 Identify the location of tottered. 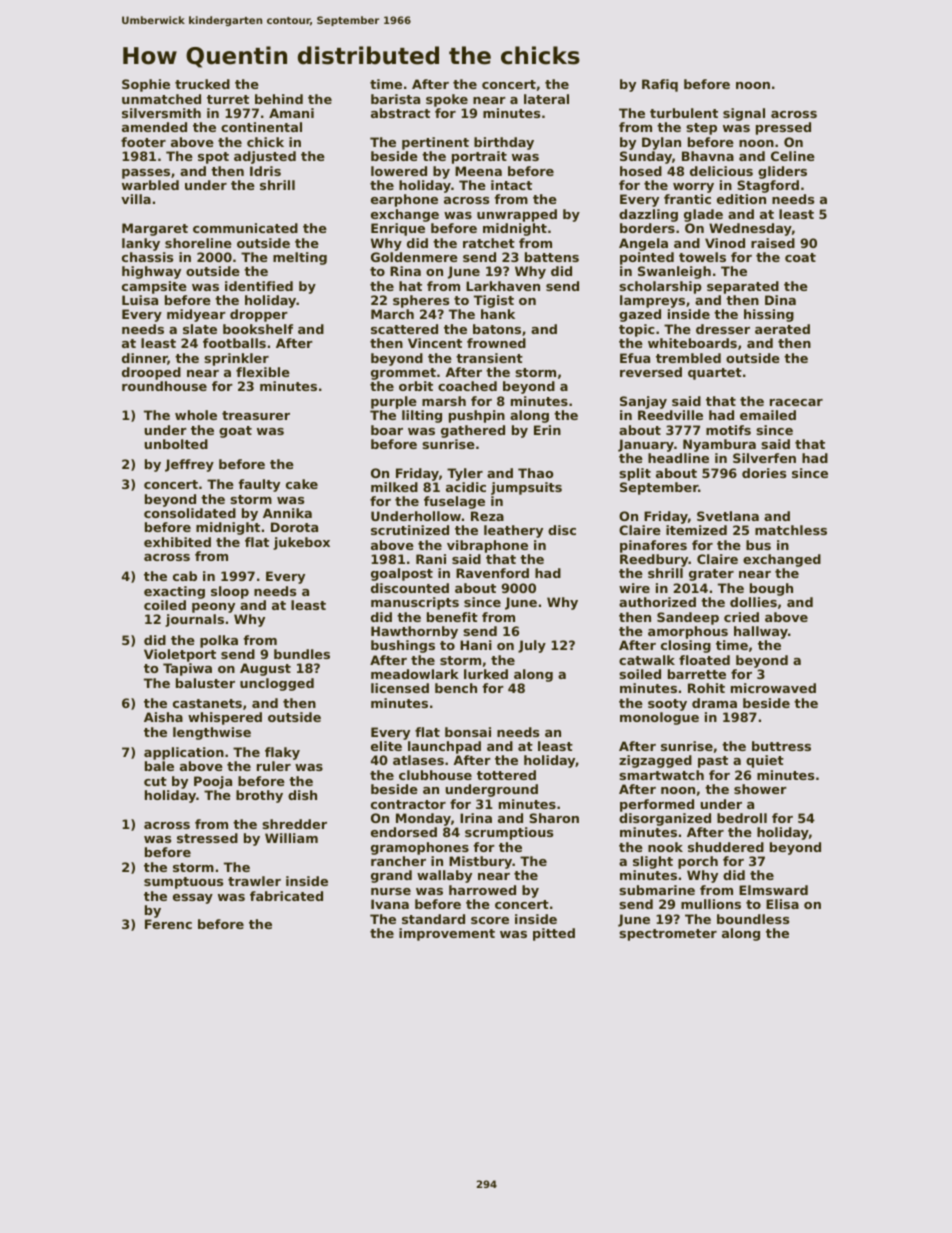
(506, 775).
